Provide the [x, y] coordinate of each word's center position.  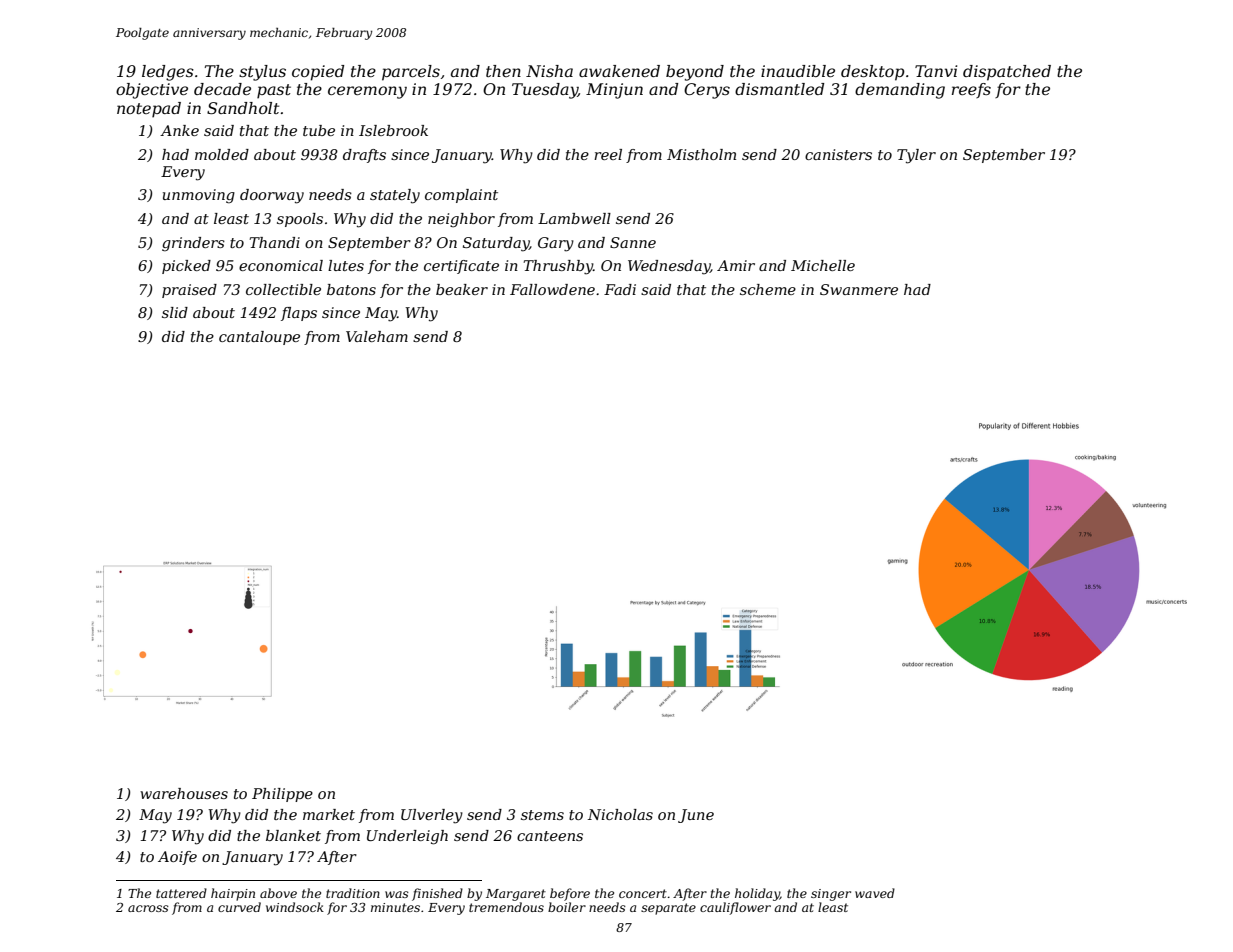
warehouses [184, 793]
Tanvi [936, 71]
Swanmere [859, 289]
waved [875, 893]
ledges [168, 73]
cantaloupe [259, 338]
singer [831, 895]
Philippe [282, 795]
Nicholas [620, 814]
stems [542, 815]
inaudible [798, 71]
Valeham [377, 336]
